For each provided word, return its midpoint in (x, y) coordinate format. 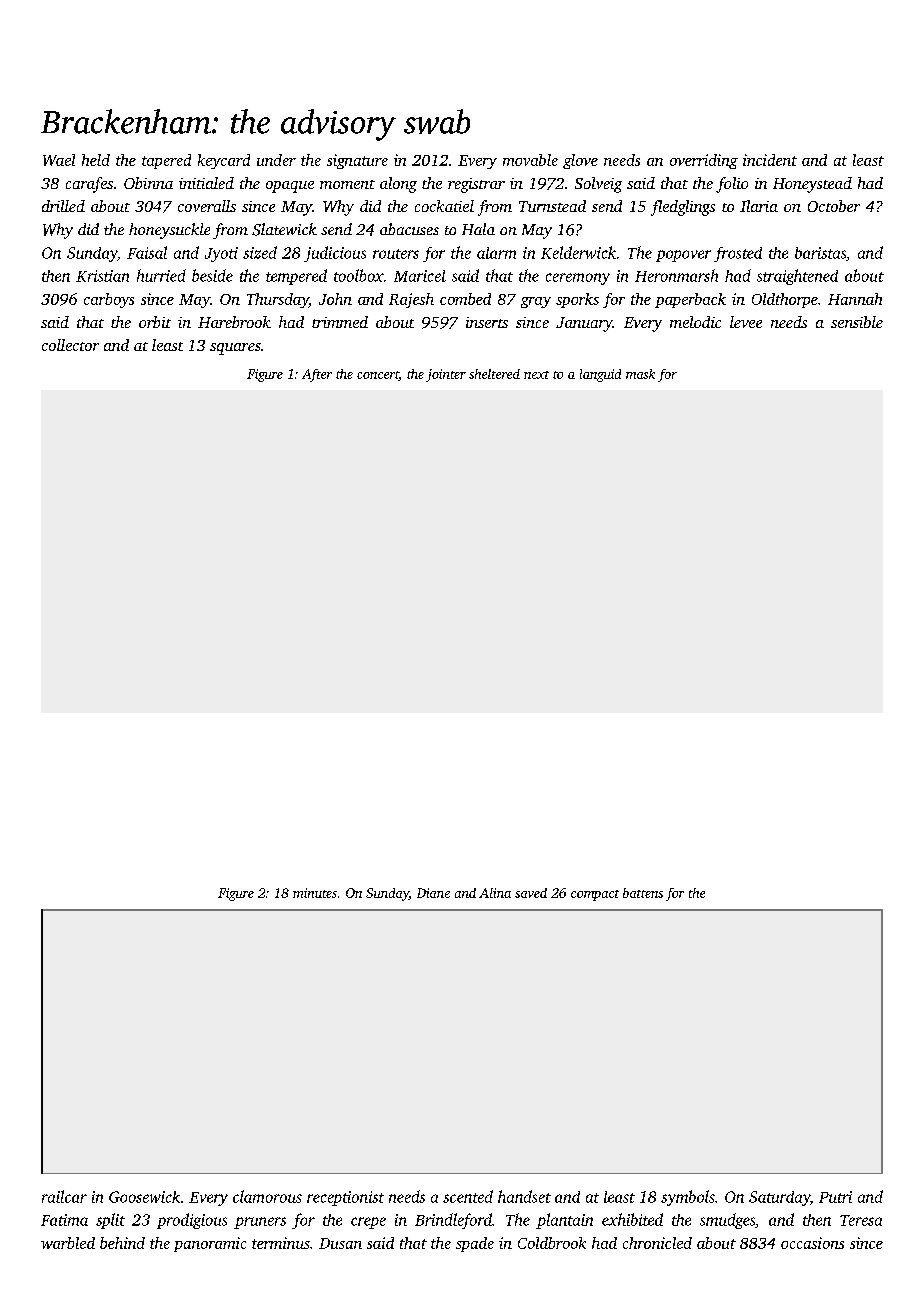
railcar (64, 1196)
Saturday (779, 1198)
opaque (290, 187)
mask (640, 374)
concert (378, 376)
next (536, 375)
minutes (315, 893)
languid (600, 375)
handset (524, 1196)
